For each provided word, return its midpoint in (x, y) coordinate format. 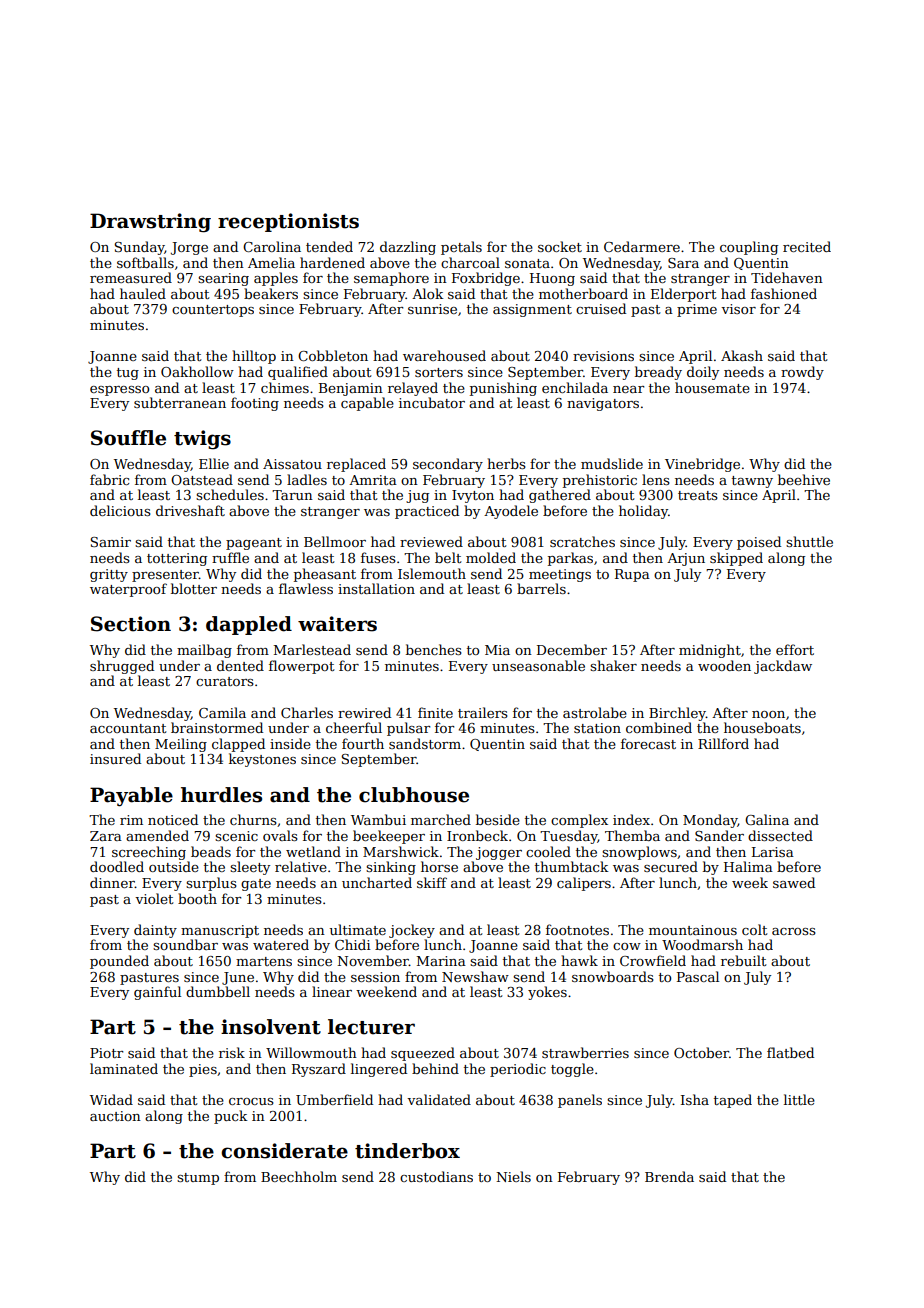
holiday (643, 512)
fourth (363, 743)
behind (435, 1068)
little (799, 1099)
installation (376, 588)
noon (768, 714)
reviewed (431, 541)
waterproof (128, 590)
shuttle (809, 541)
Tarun (292, 495)
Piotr (106, 1053)
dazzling (408, 248)
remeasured (131, 277)
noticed (173, 819)
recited (807, 246)
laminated (124, 1068)
